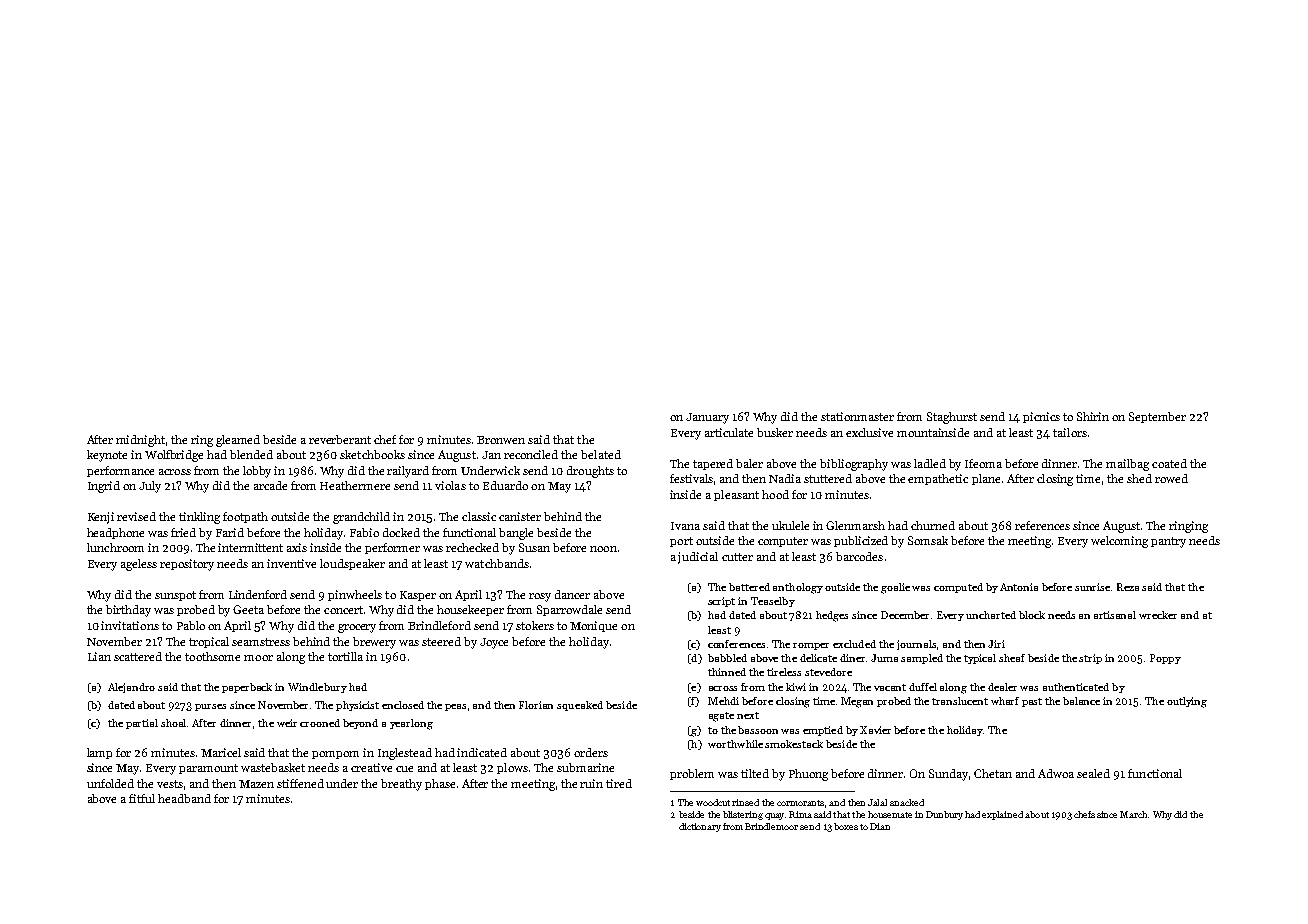 The width and height of the screenshot is (1308, 924). What do you see at coordinates (1168, 542) in the screenshot?
I see `pantry` at bounding box center [1168, 542].
